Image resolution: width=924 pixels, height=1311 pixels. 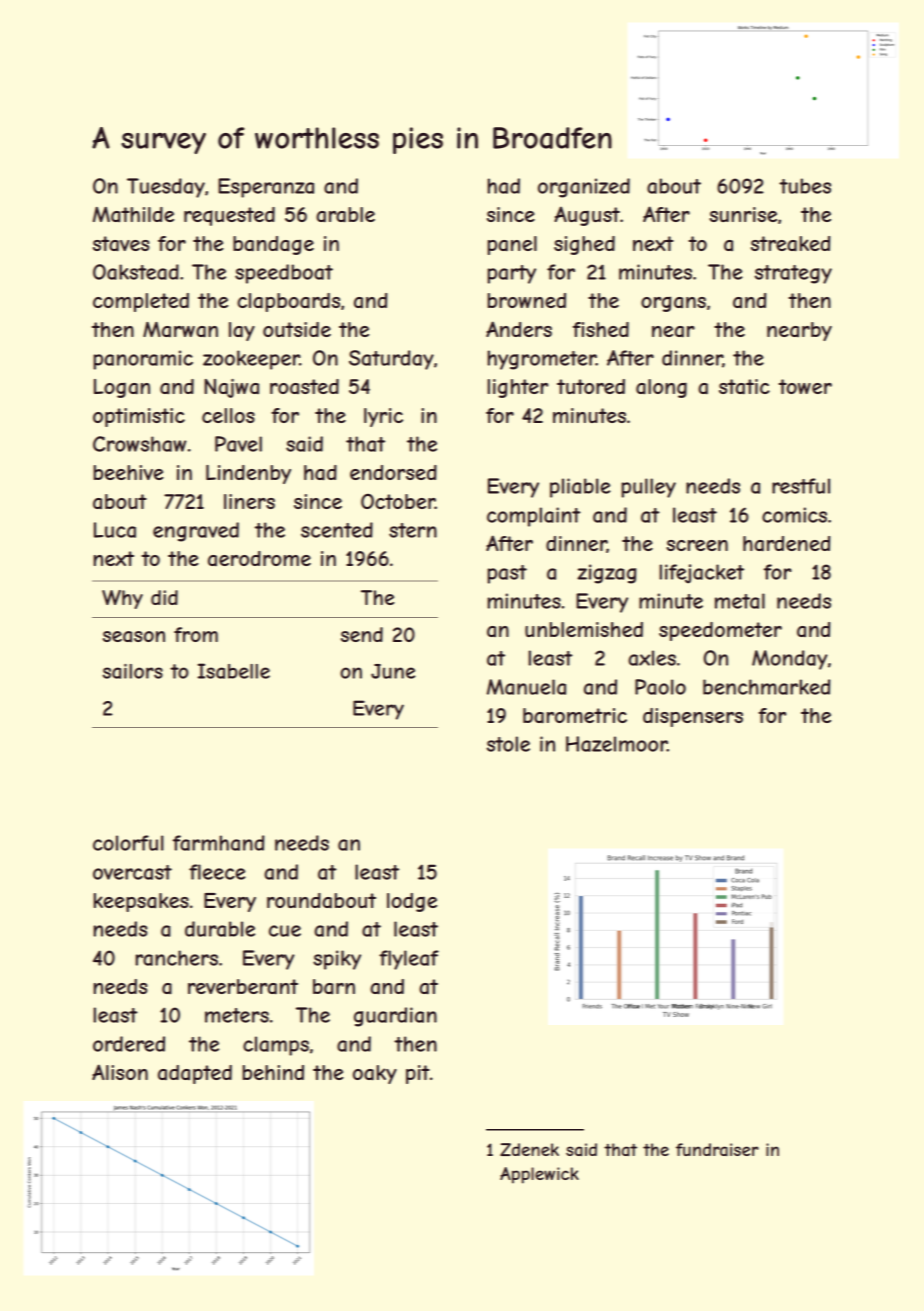 What do you see at coordinates (717, 1150) in the document?
I see `fundraiser` at bounding box center [717, 1150].
